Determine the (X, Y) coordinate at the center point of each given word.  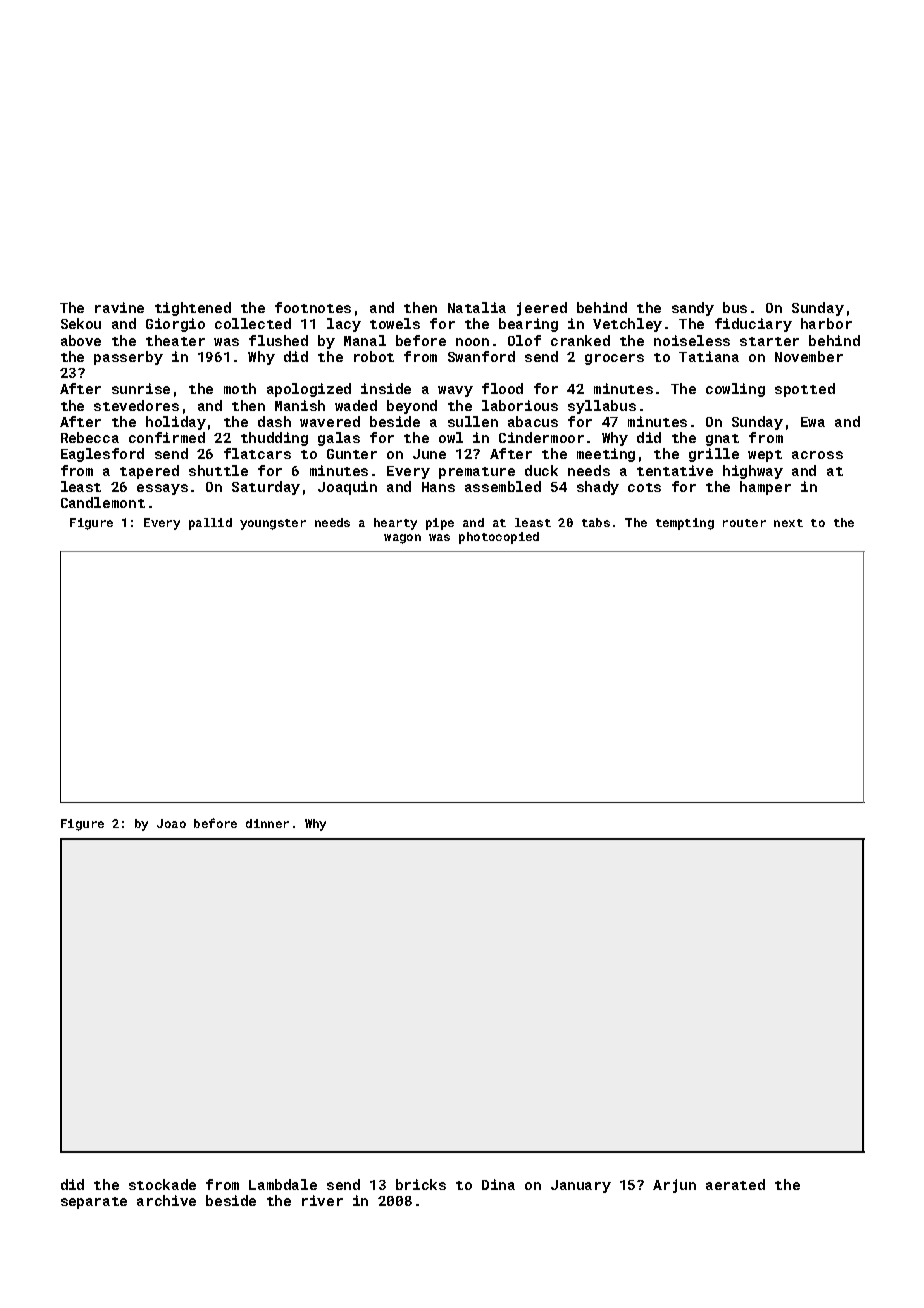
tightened (193, 309)
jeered (542, 309)
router (744, 523)
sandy (693, 309)
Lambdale (283, 1184)
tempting (685, 524)
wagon (402, 539)
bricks (421, 1184)
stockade (162, 1184)
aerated (735, 1184)
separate (94, 1203)
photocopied (499, 538)
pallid (210, 524)
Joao (171, 823)
